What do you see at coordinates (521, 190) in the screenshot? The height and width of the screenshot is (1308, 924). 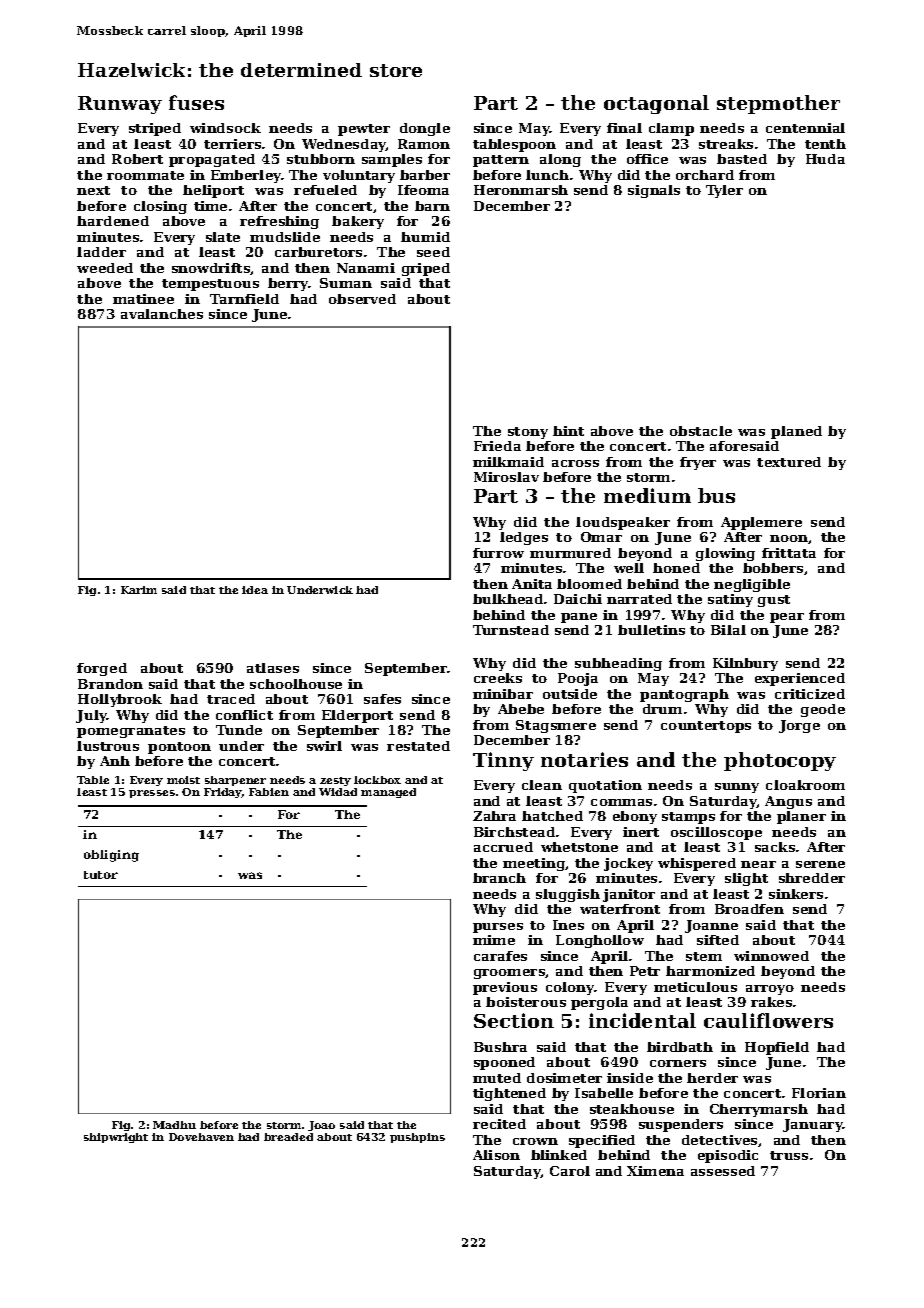 I see `Heronmarsh` at bounding box center [521, 190].
